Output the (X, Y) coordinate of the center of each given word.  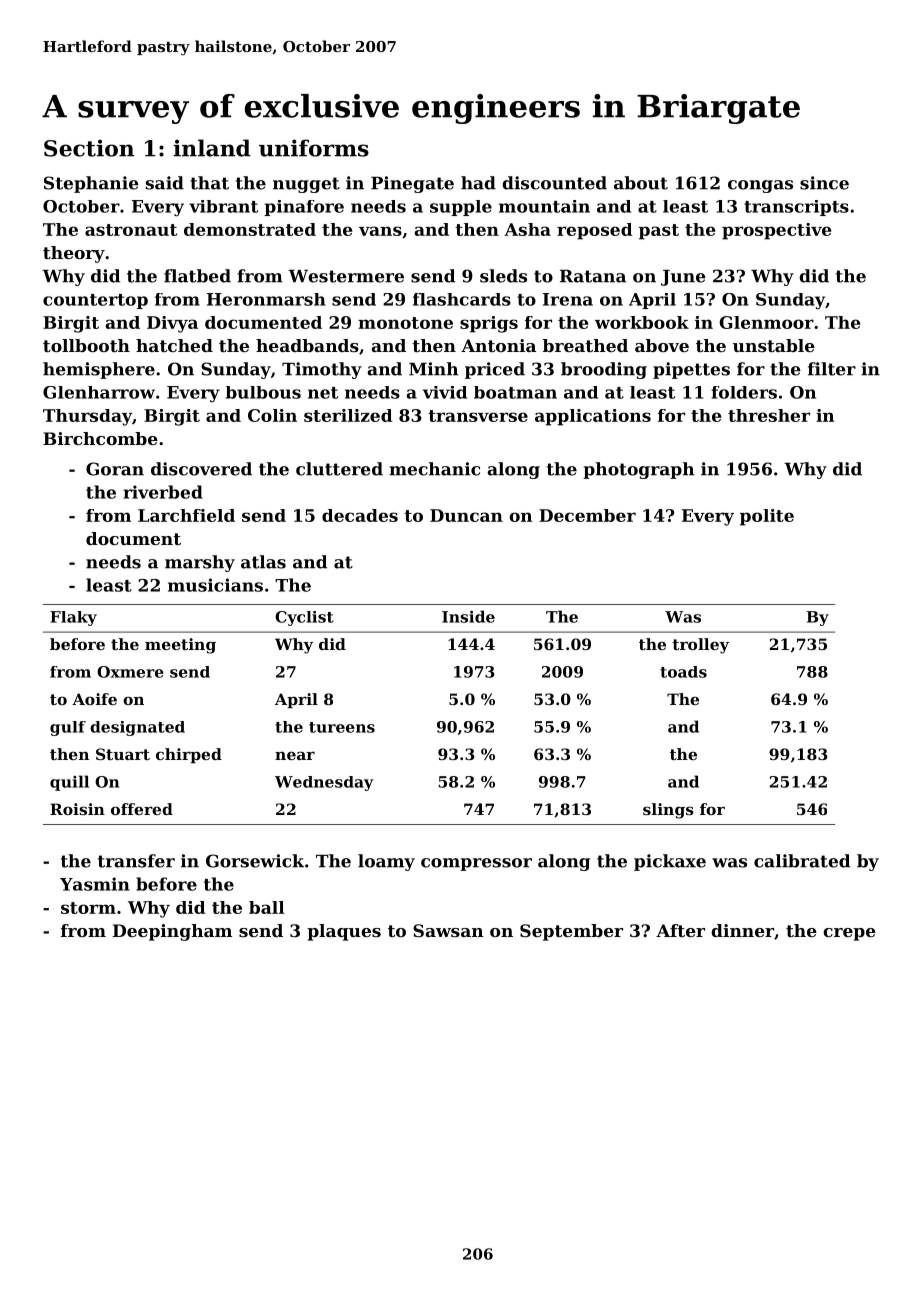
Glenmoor (766, 322)
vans (380, 231)
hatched (174, 345)
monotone (405, 323)
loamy (386, 862)
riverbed (163, 492)
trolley (700, 646)
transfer (136, 861)
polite (767, 517)
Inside (468, 616)
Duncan (466, 515)
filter (832, 369)
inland (212, 148)
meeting (180, 646)
